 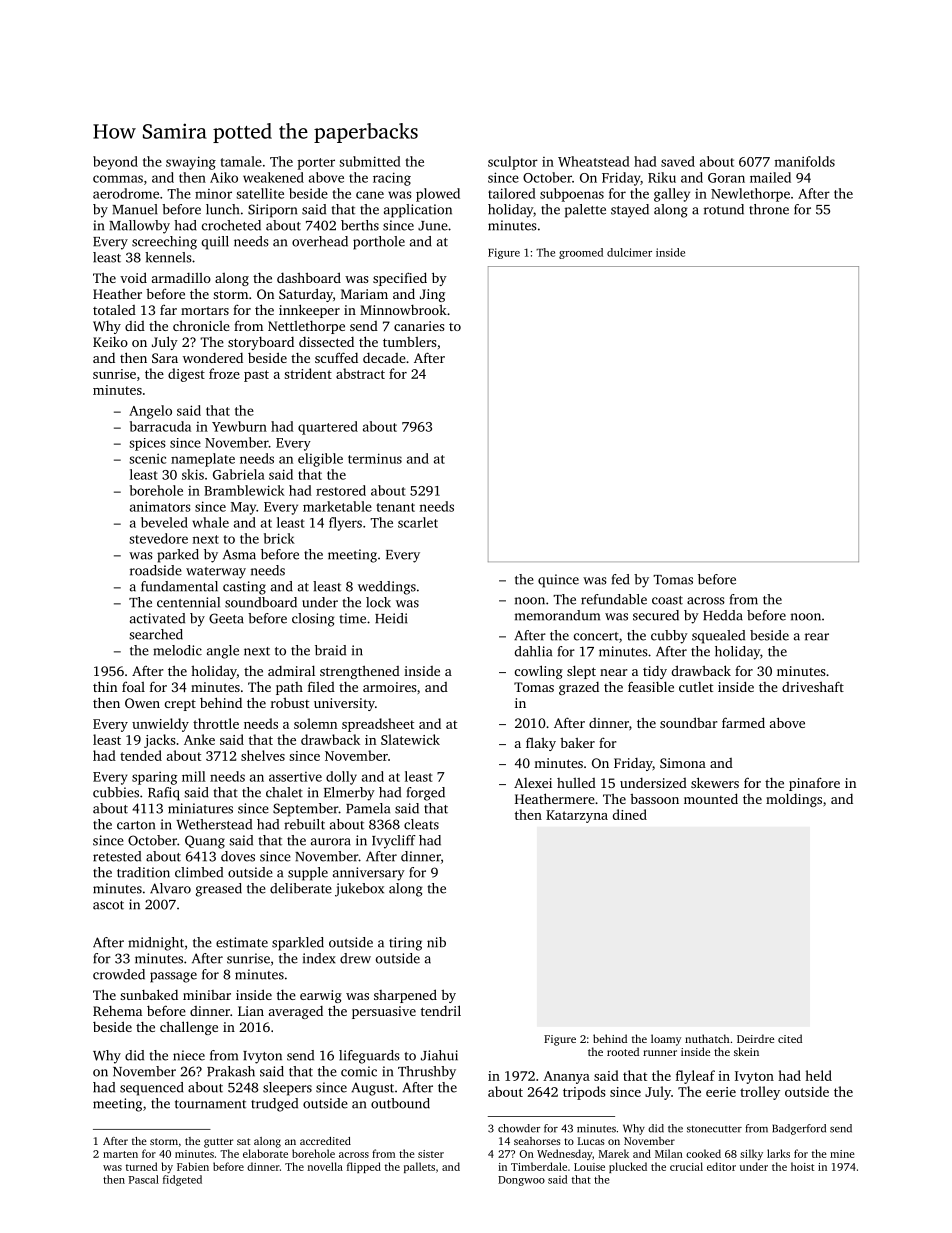 I want to click on beyond, so click(x=115, y=163).
